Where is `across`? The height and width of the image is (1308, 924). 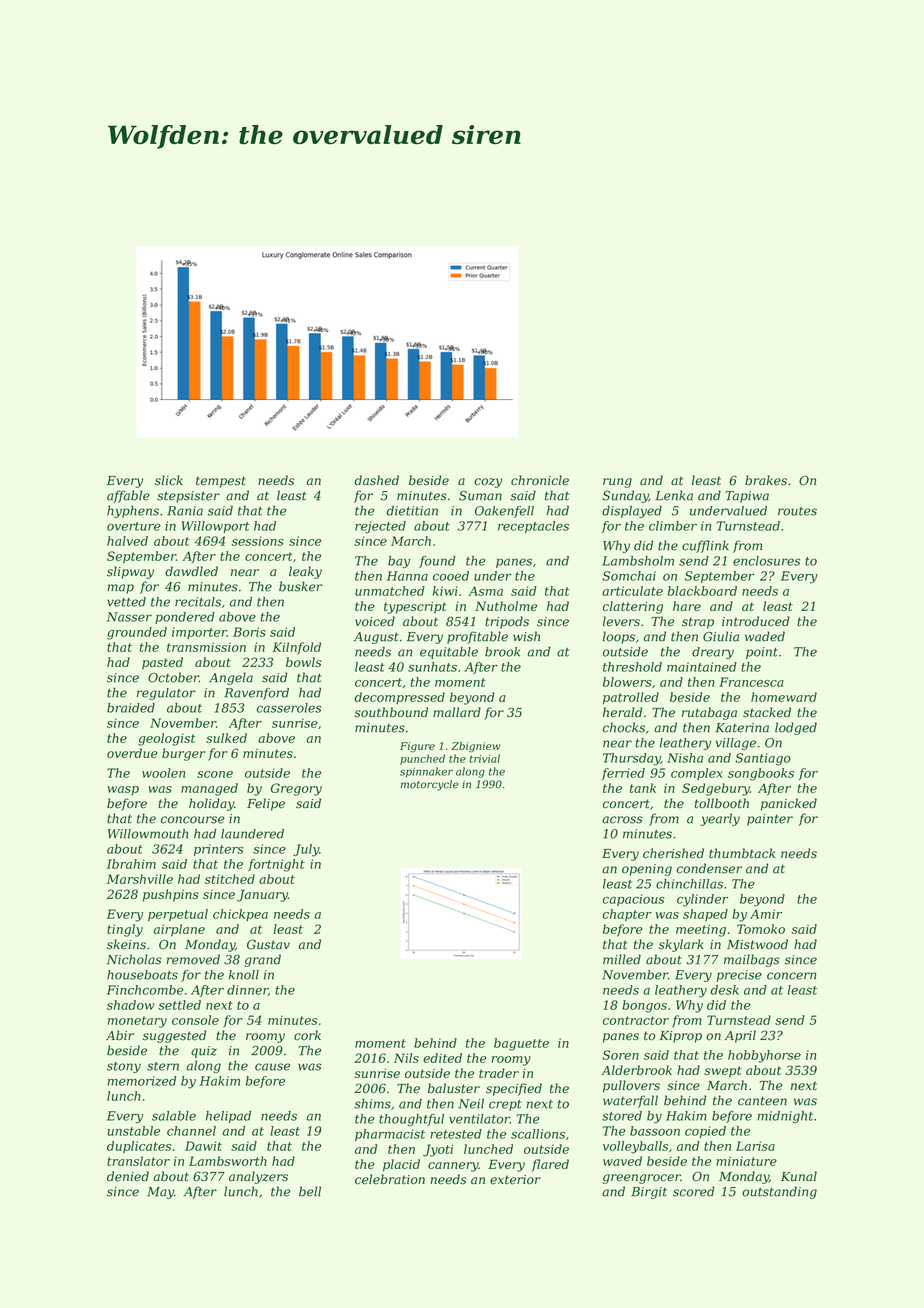
across is located at coordinates (622, 820).
